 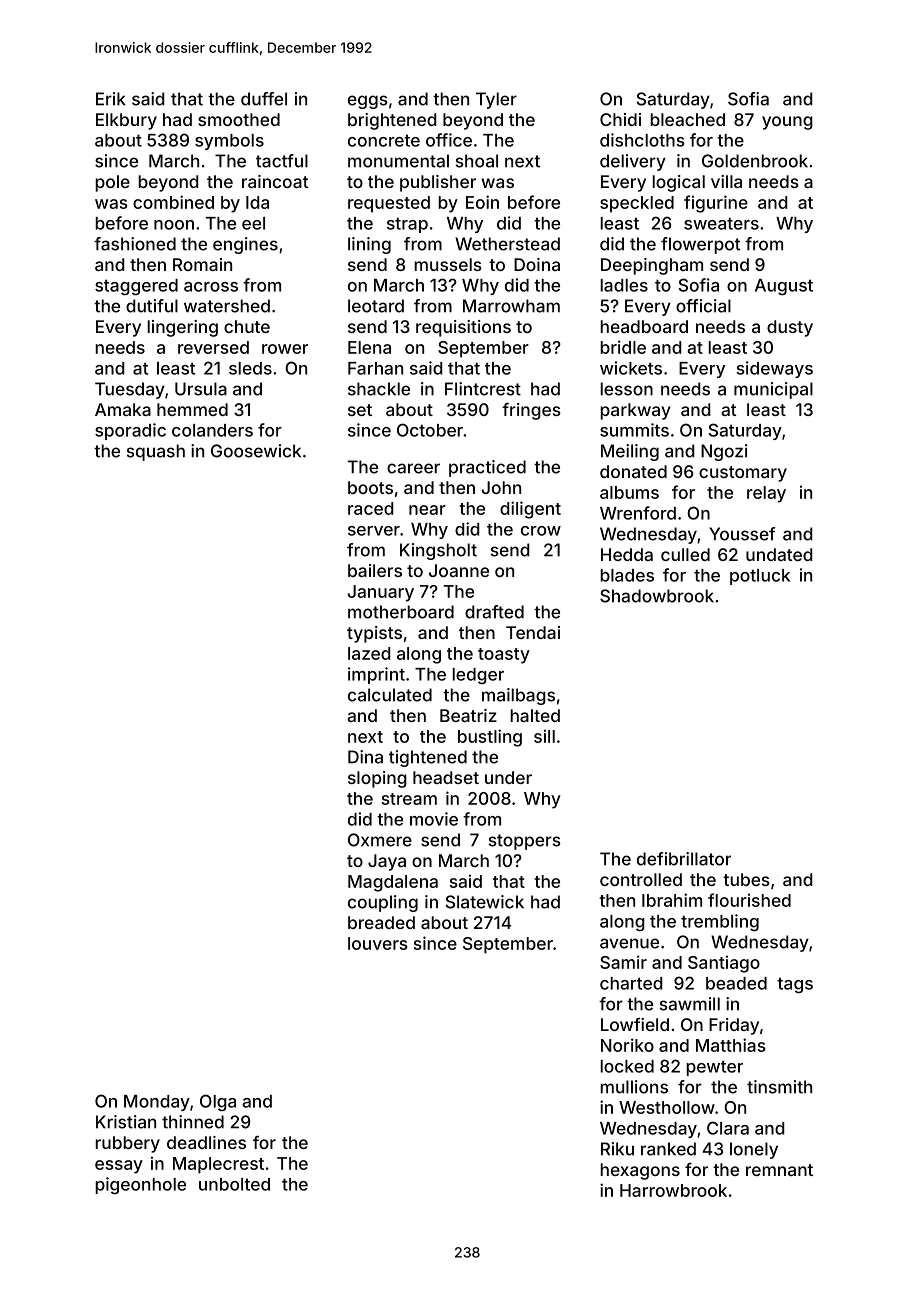 I want to click on defibrillator, so click(x=684, y=859).
